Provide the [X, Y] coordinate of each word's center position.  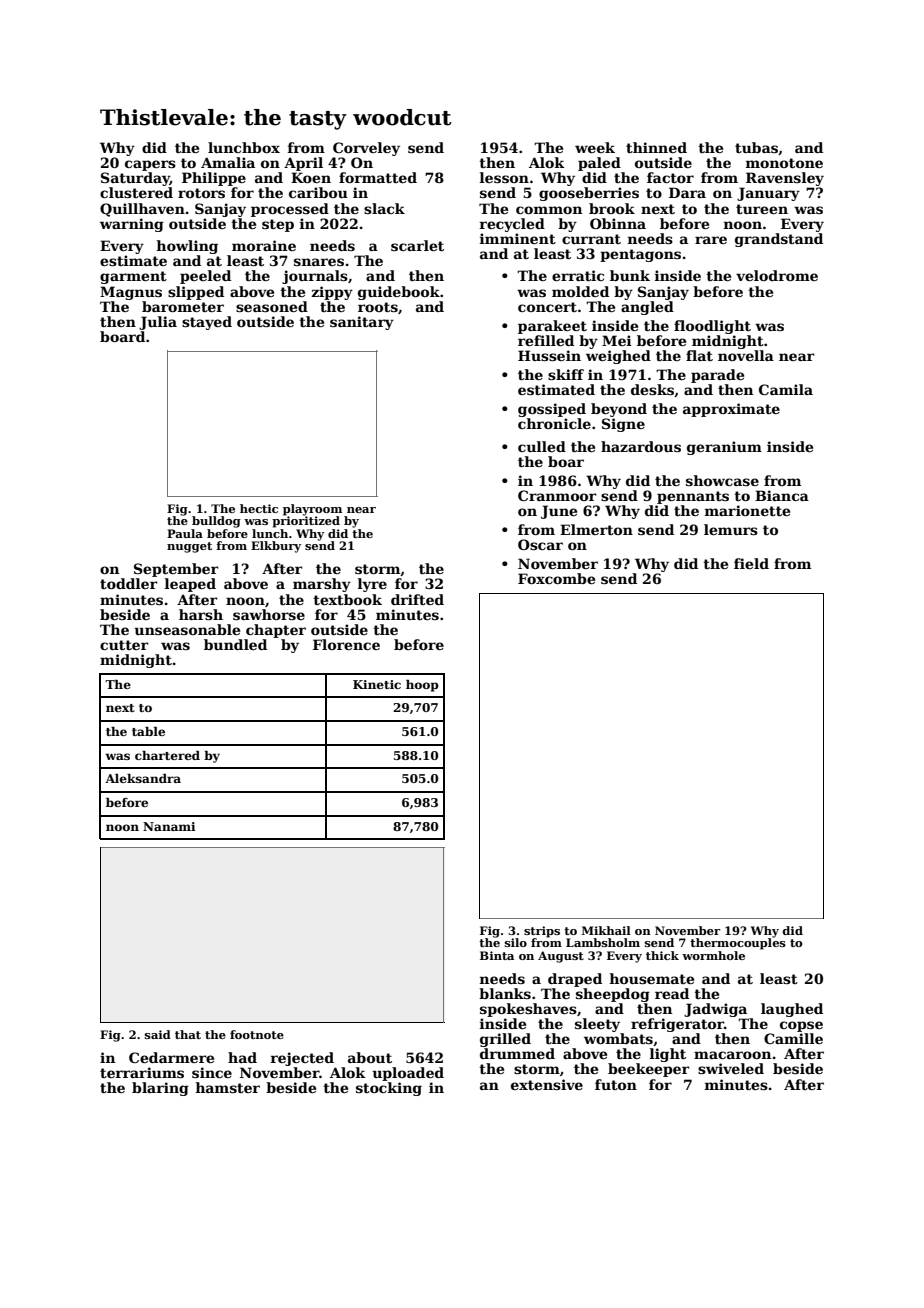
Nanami [169, 826]
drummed [517, 1053]
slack [384, 208]
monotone [784, 163]
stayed [207, 323]
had [242, 1057]
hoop [422, 686]
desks [652, 389]
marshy [322, 585]
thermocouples [738, 944]
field [751, 563]
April [303, 164]
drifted [417, 599]
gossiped [552, 410]
